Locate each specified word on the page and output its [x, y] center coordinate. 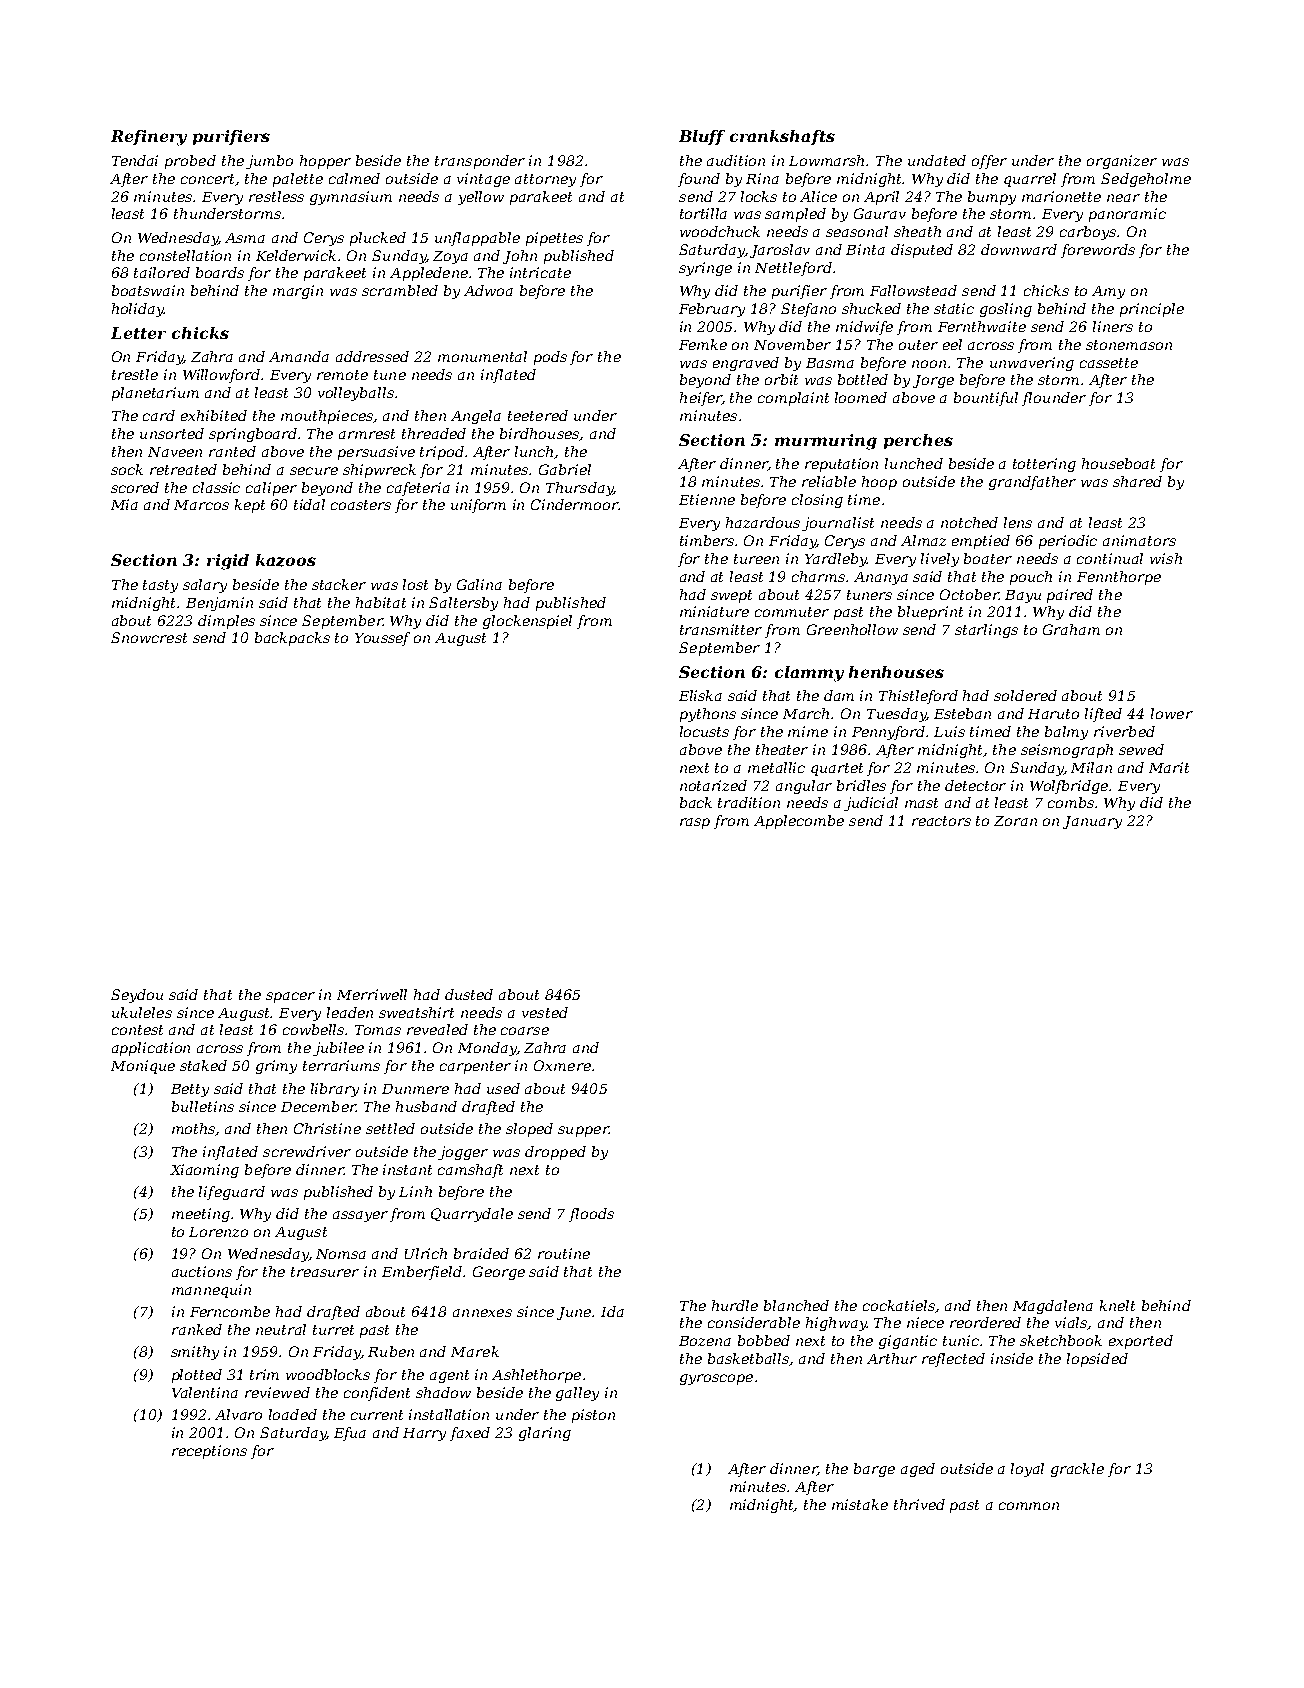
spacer [290, 997]
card [159, 415]
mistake [860, 1504]
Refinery [149, 138]
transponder [480, 162]
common [1029, 1506]
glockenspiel [527, 622]
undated [937, 160]
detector [975, 785]
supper [583, 1131]
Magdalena [1053, 1307]
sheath [917, 231]
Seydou [137, 996]
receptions [209, 1452]
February [712, 310]
